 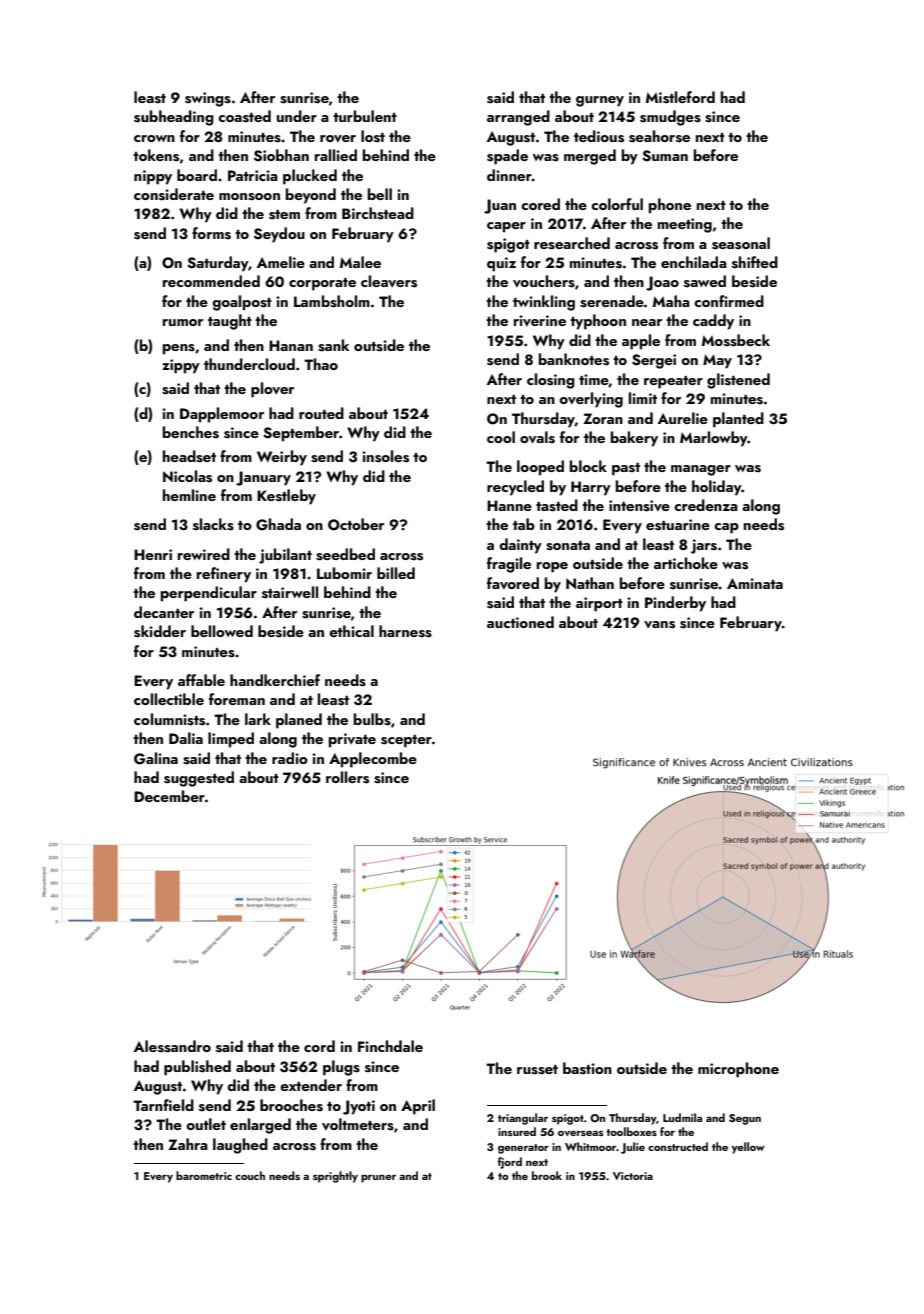 What do you see at coordinates (680, 97) in the page?
I see `Mistleford` at bounding box center [680, 97].
